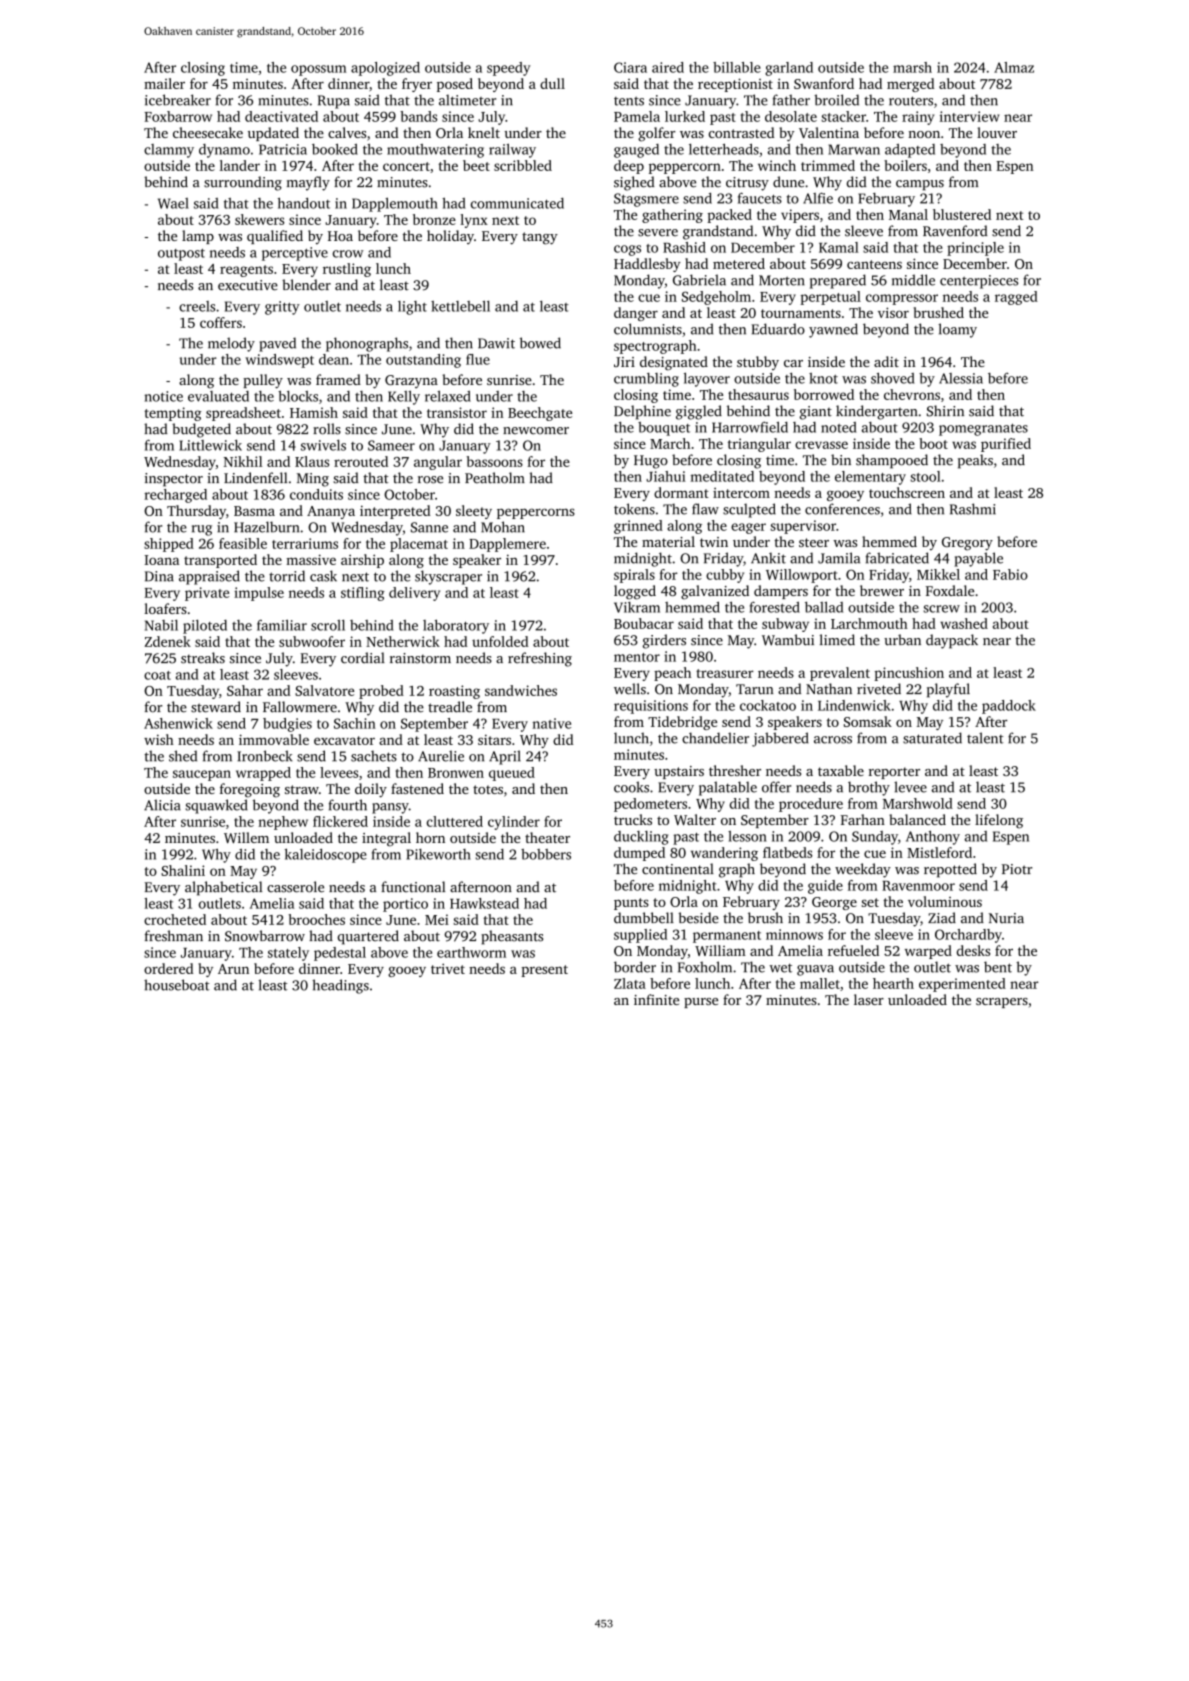  Describe the element at coordinates (390, 808) in the image. I see `pansy` at that location.
